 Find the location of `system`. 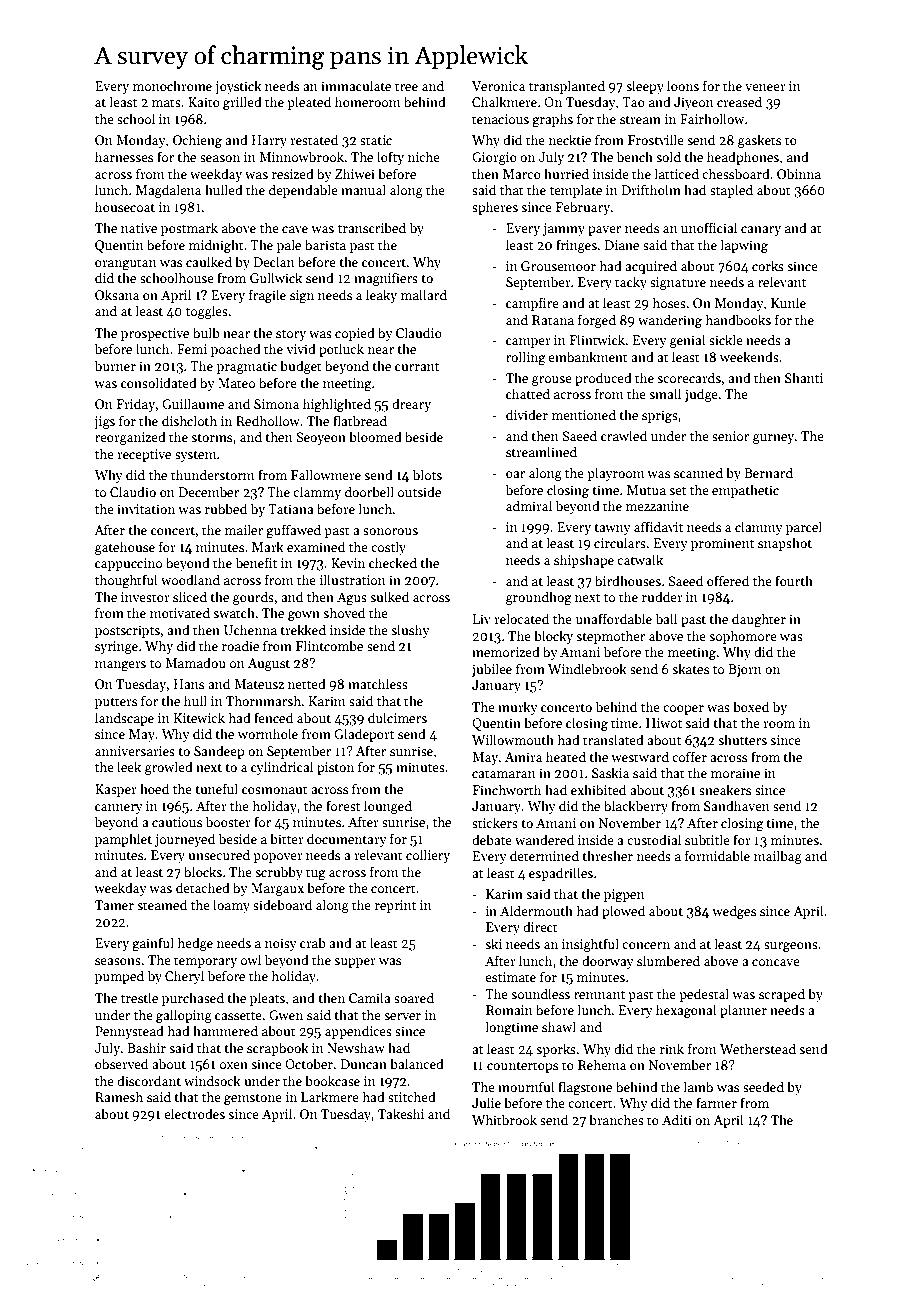

system is located at coordinates (196, 456).
